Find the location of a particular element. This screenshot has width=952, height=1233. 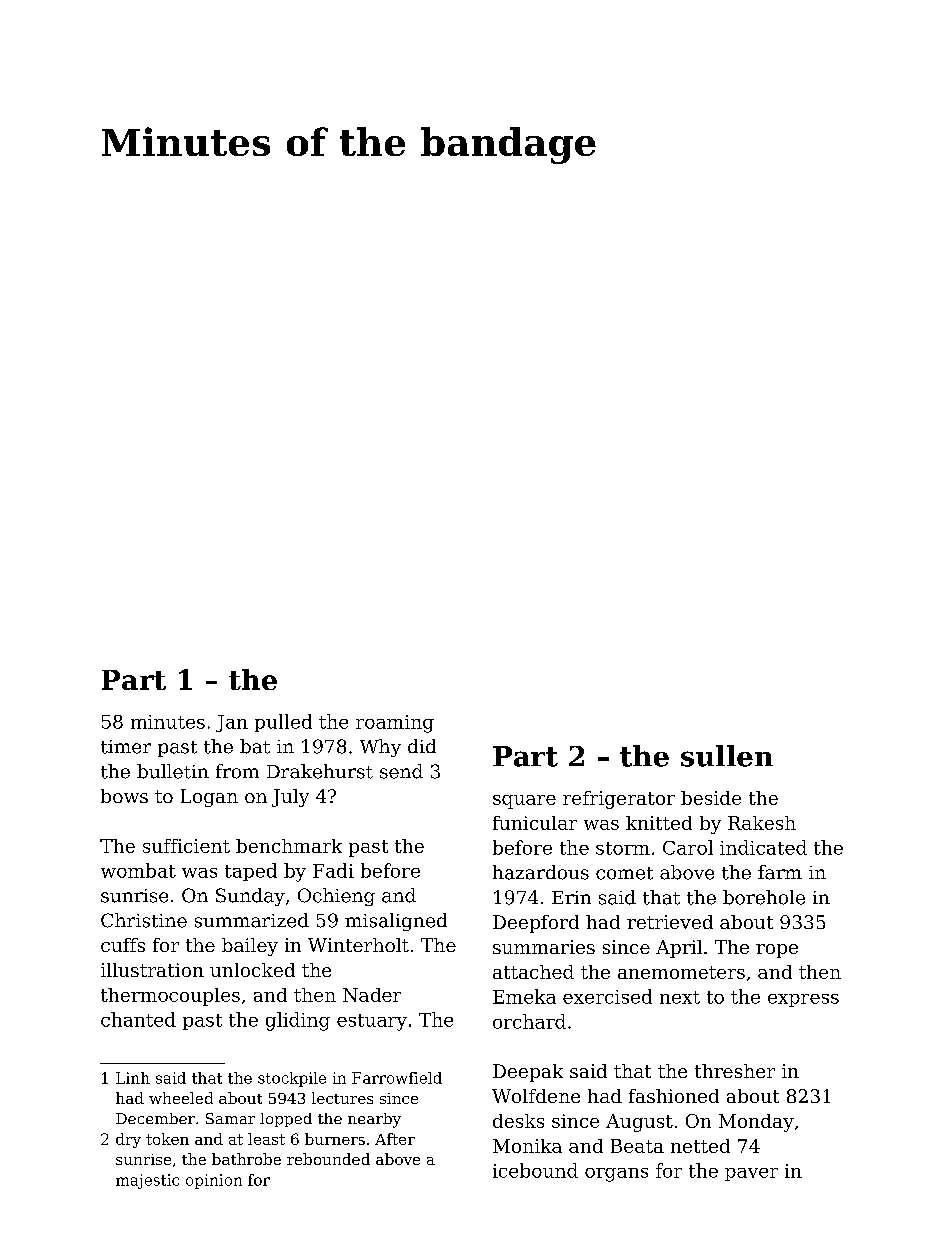

opinion is located at coordinates (214, 1181).
